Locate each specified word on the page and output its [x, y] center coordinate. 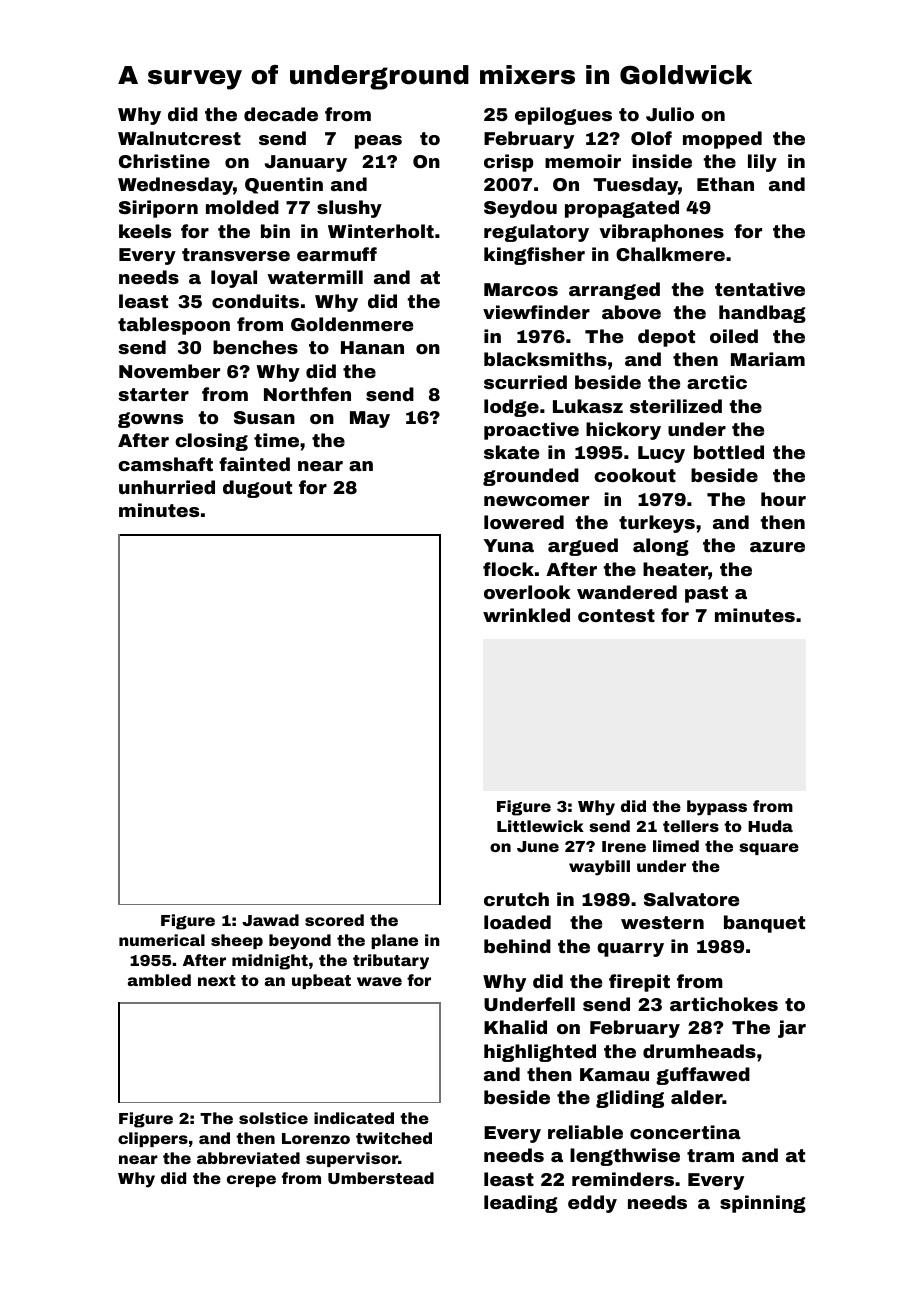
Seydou [520, 209]
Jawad [270, 920]
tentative [760, 289]
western [662, 922]
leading [521, 1204]
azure [777, 547]
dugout [257, 489]
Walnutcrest [179, 138]
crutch [516, 899]
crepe [251, 1181]
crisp [508, 163]
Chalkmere [670, 254]
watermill [315, 277]
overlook [527, 592]
